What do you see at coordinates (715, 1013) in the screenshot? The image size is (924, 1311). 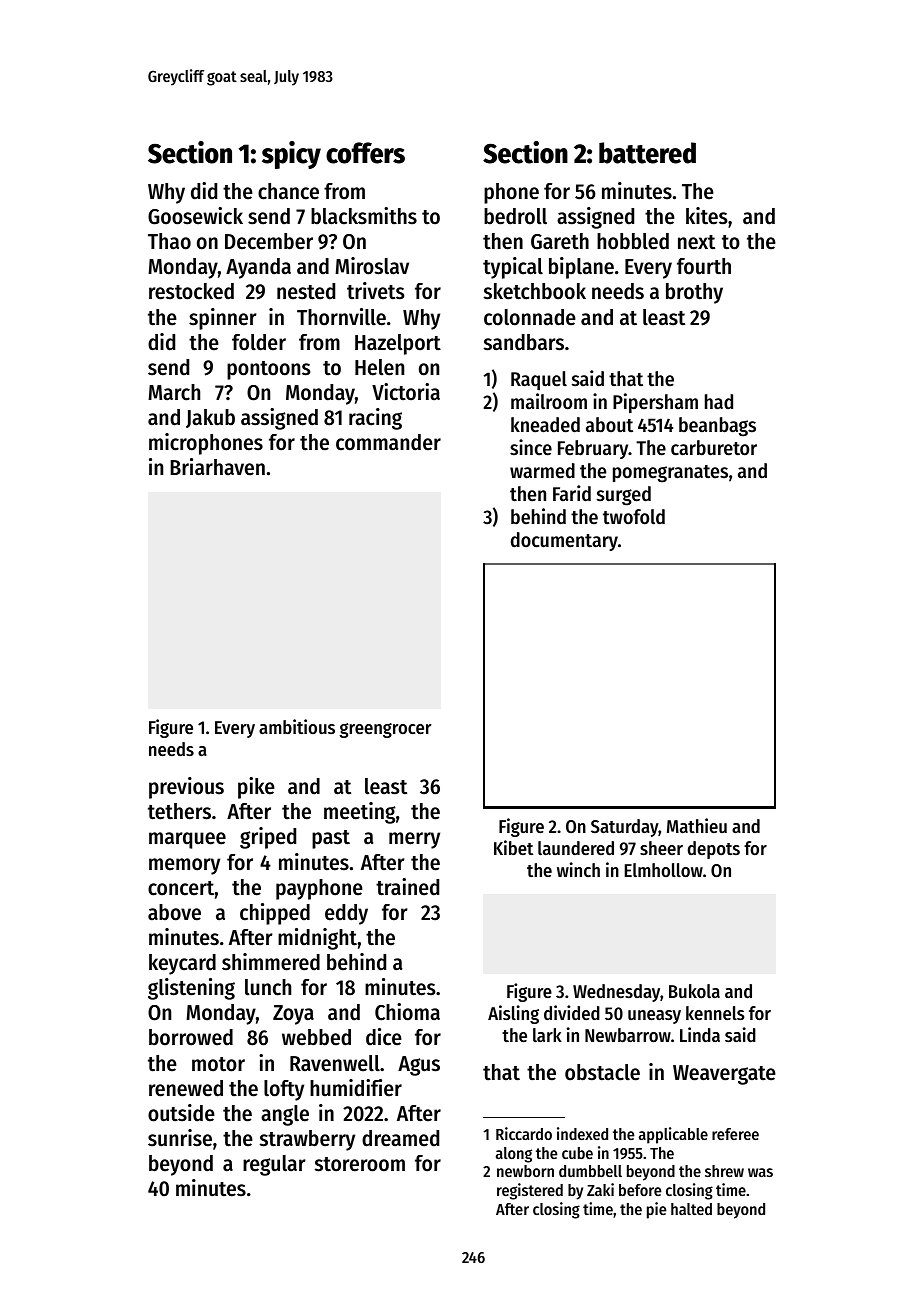 I see `kennels` at bounding box center [715, 1013].
